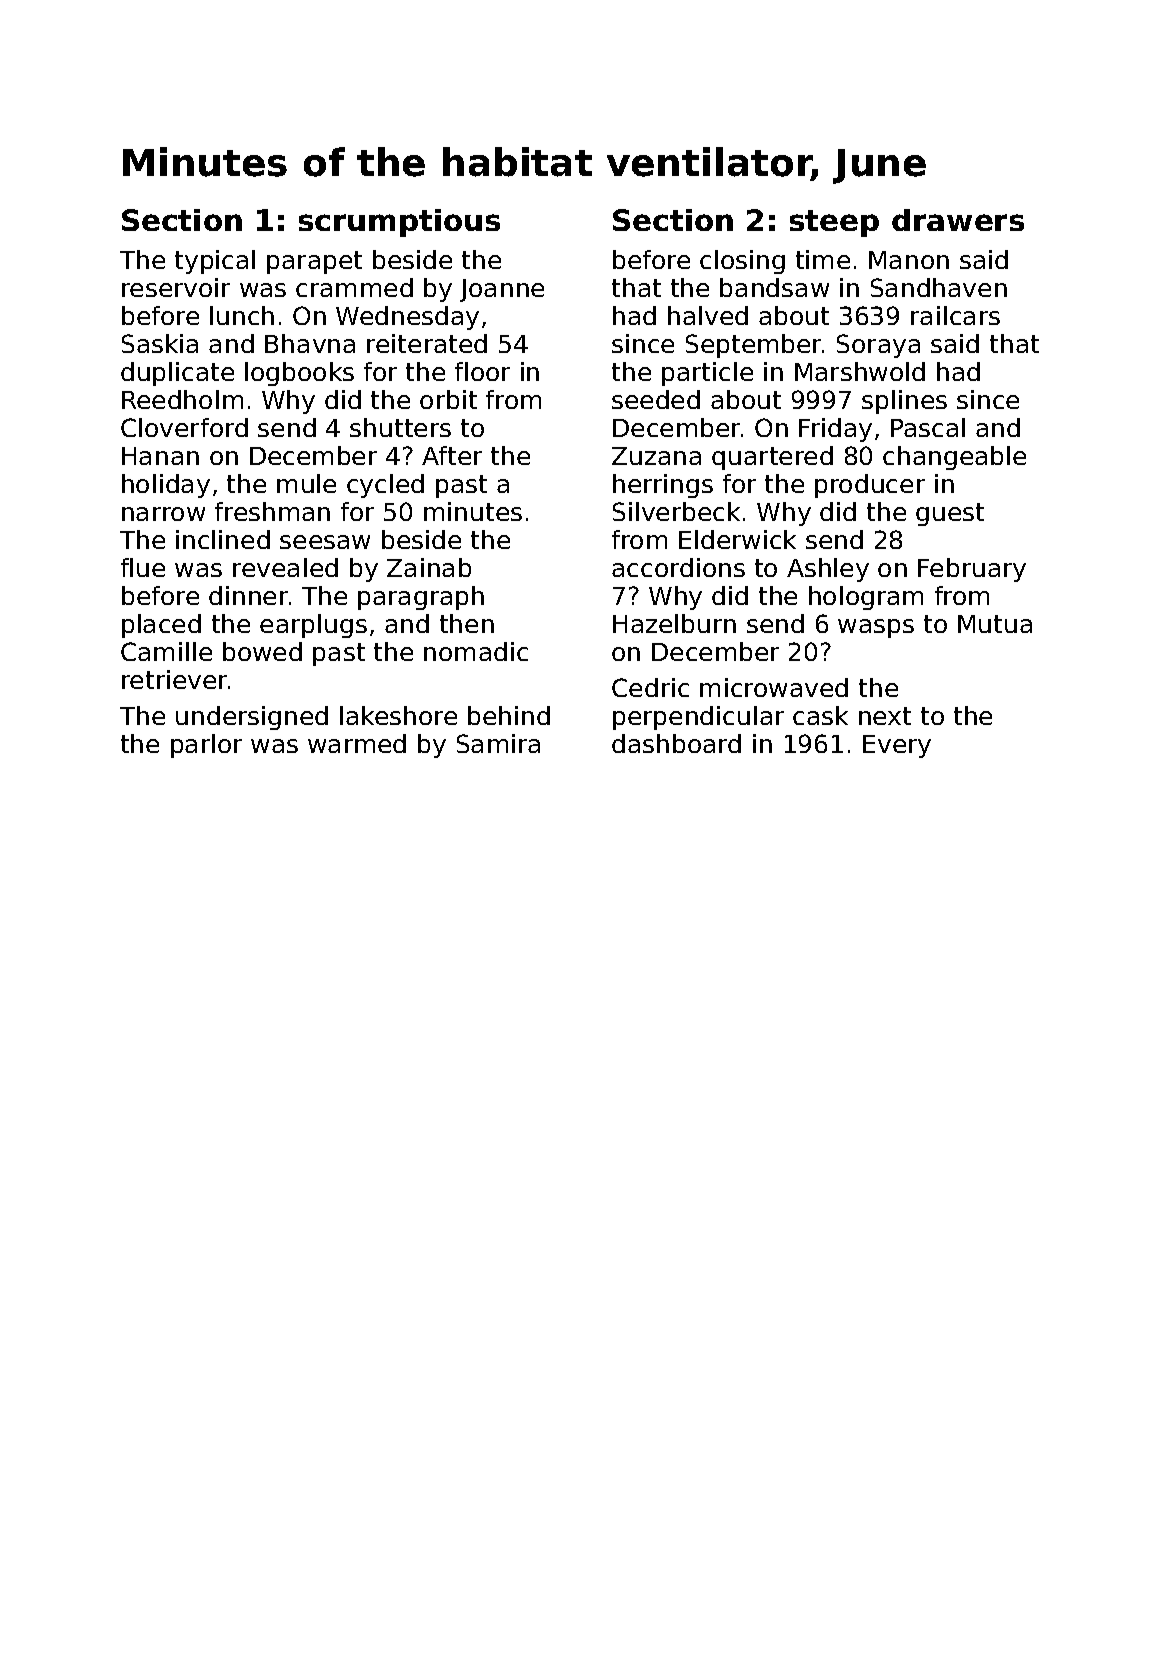 This page has width=1165, height=1654. Describe the element at coordinates (676, 743) in the page. I see `dashboard` at that location.
